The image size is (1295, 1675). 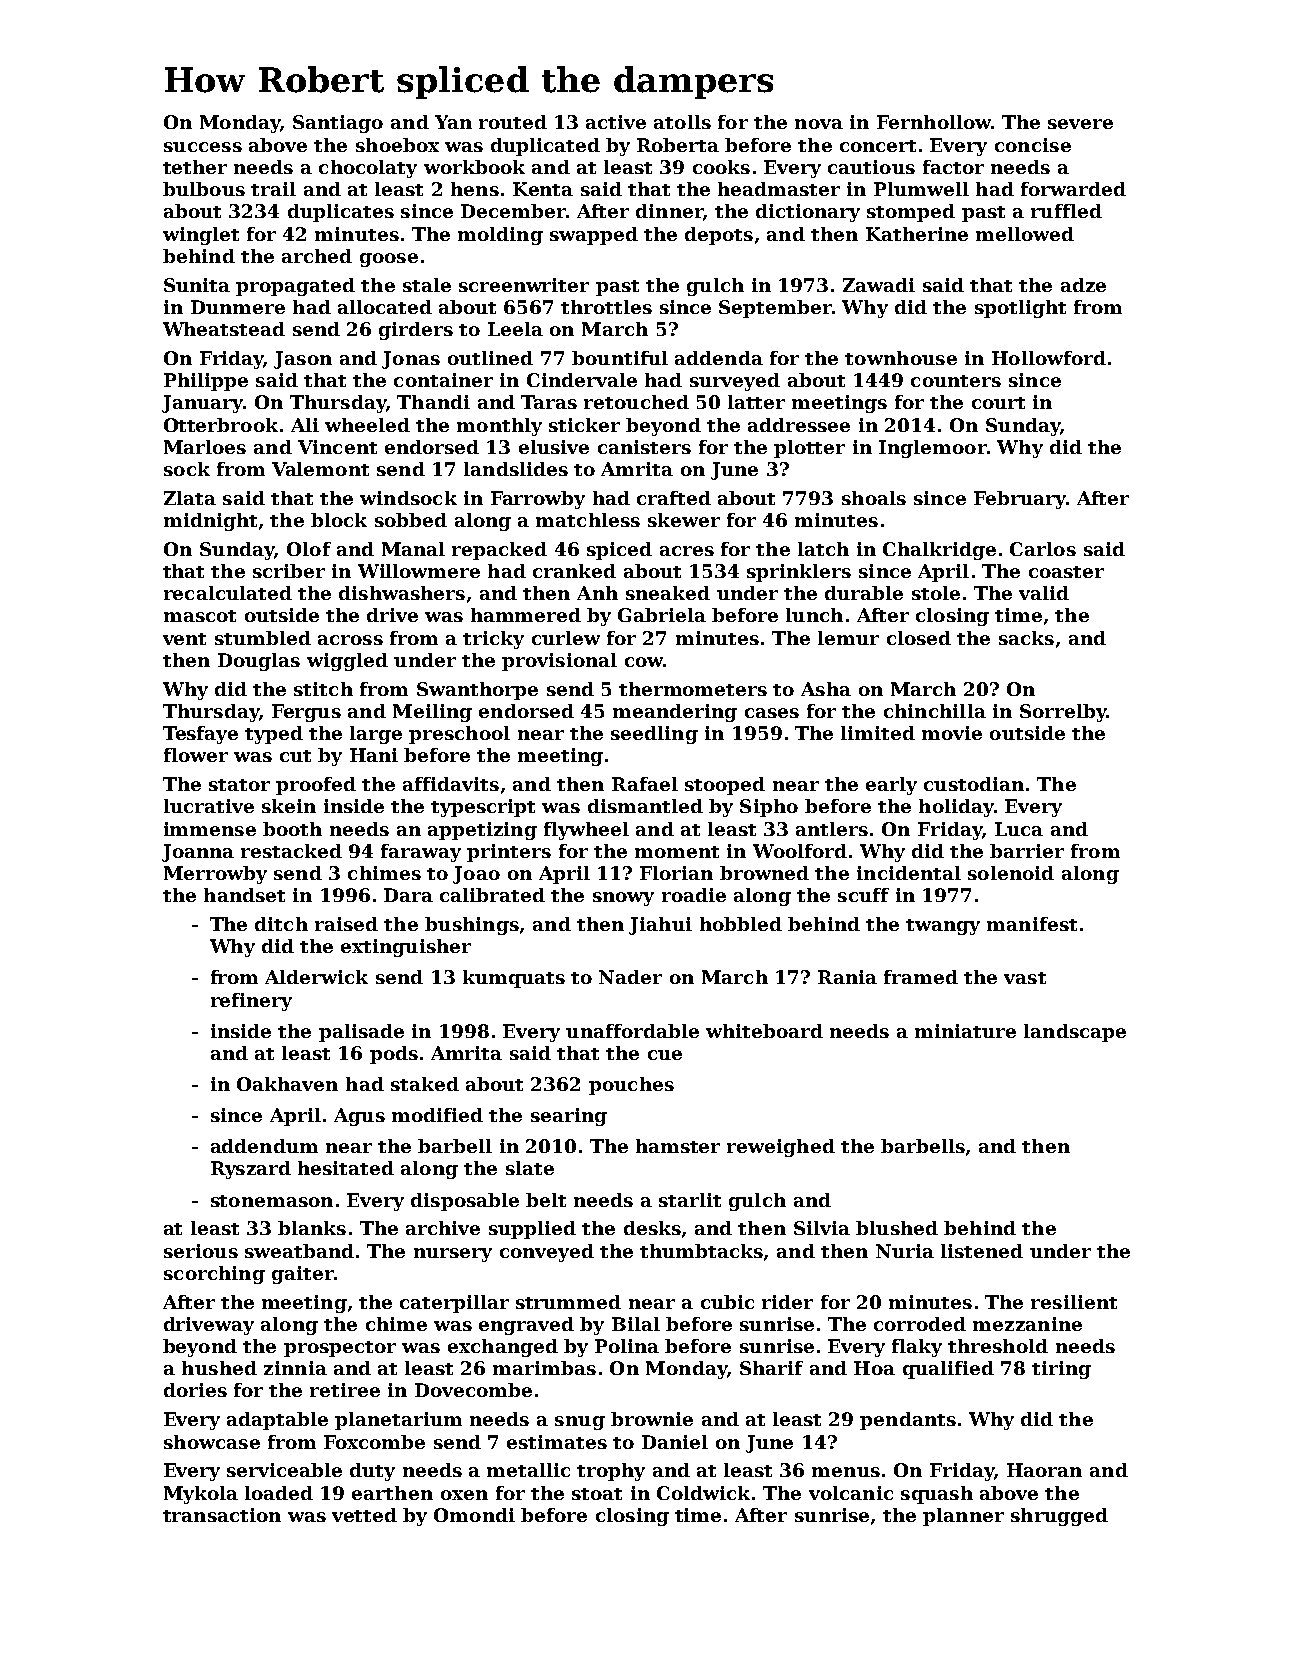 I want to click on moment, so click(x=677, y=852).
